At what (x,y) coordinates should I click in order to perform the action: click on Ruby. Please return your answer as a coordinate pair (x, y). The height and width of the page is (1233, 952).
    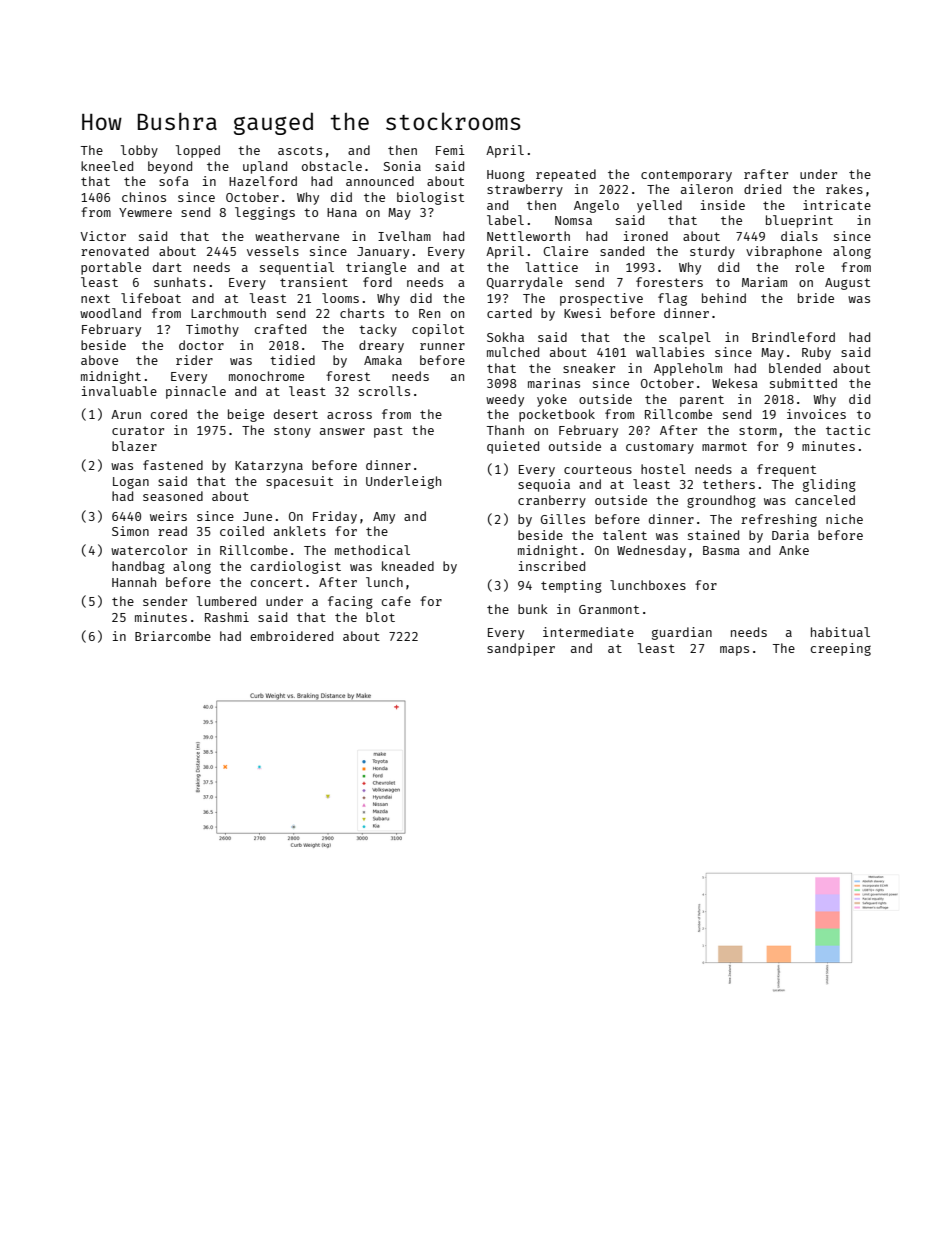
    Looking at the image, I should click on (816, 353).
